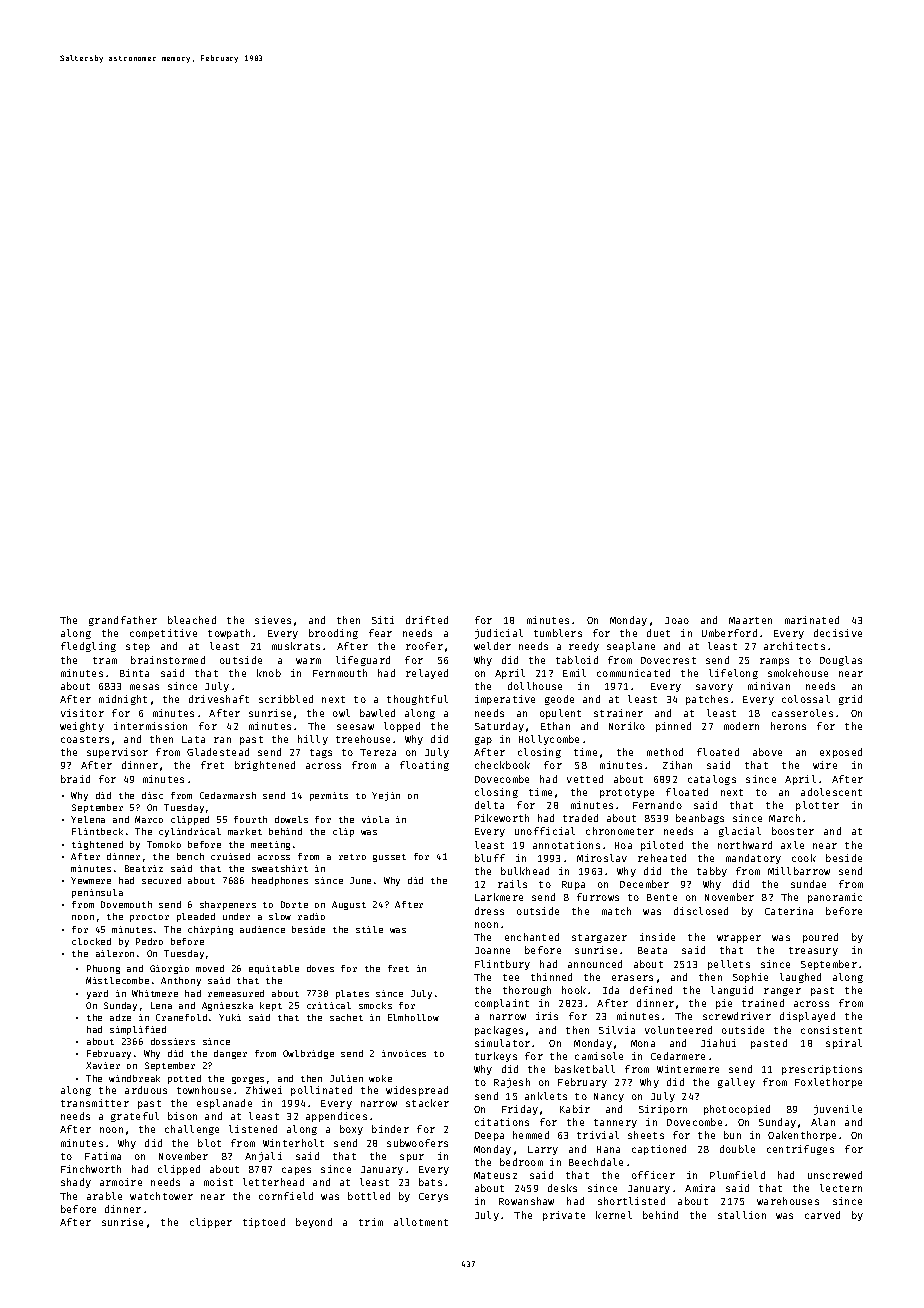 The height and width of the document is (1308, 924). Describe the element at coordinates (580, 818) in the document. I see `traded` at that location.
